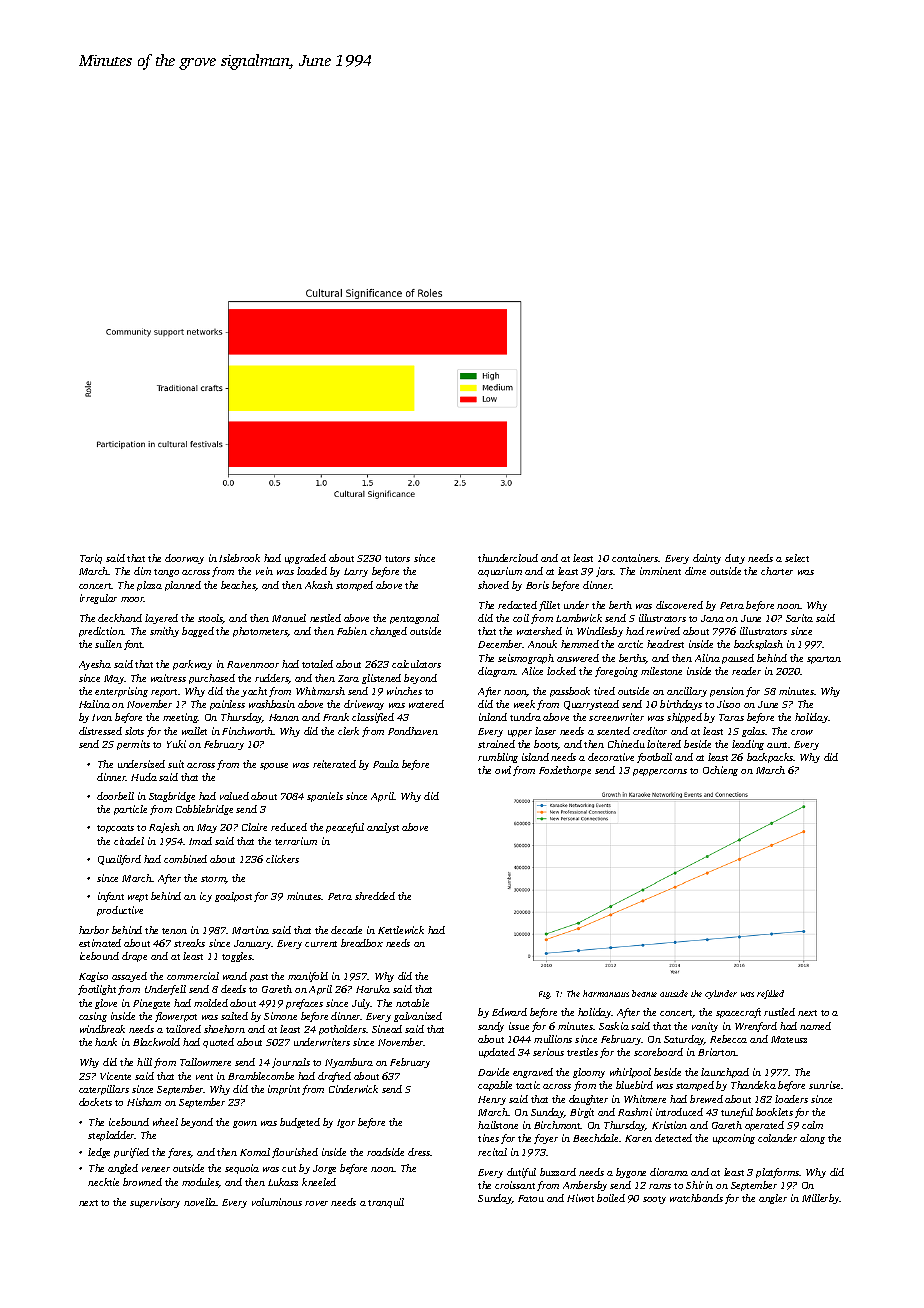 The width and height of the document is (924, 1308). What do you see at coordinates (681, 705) in the document?
I see `birthdays` at bounding box center [681, 705].
